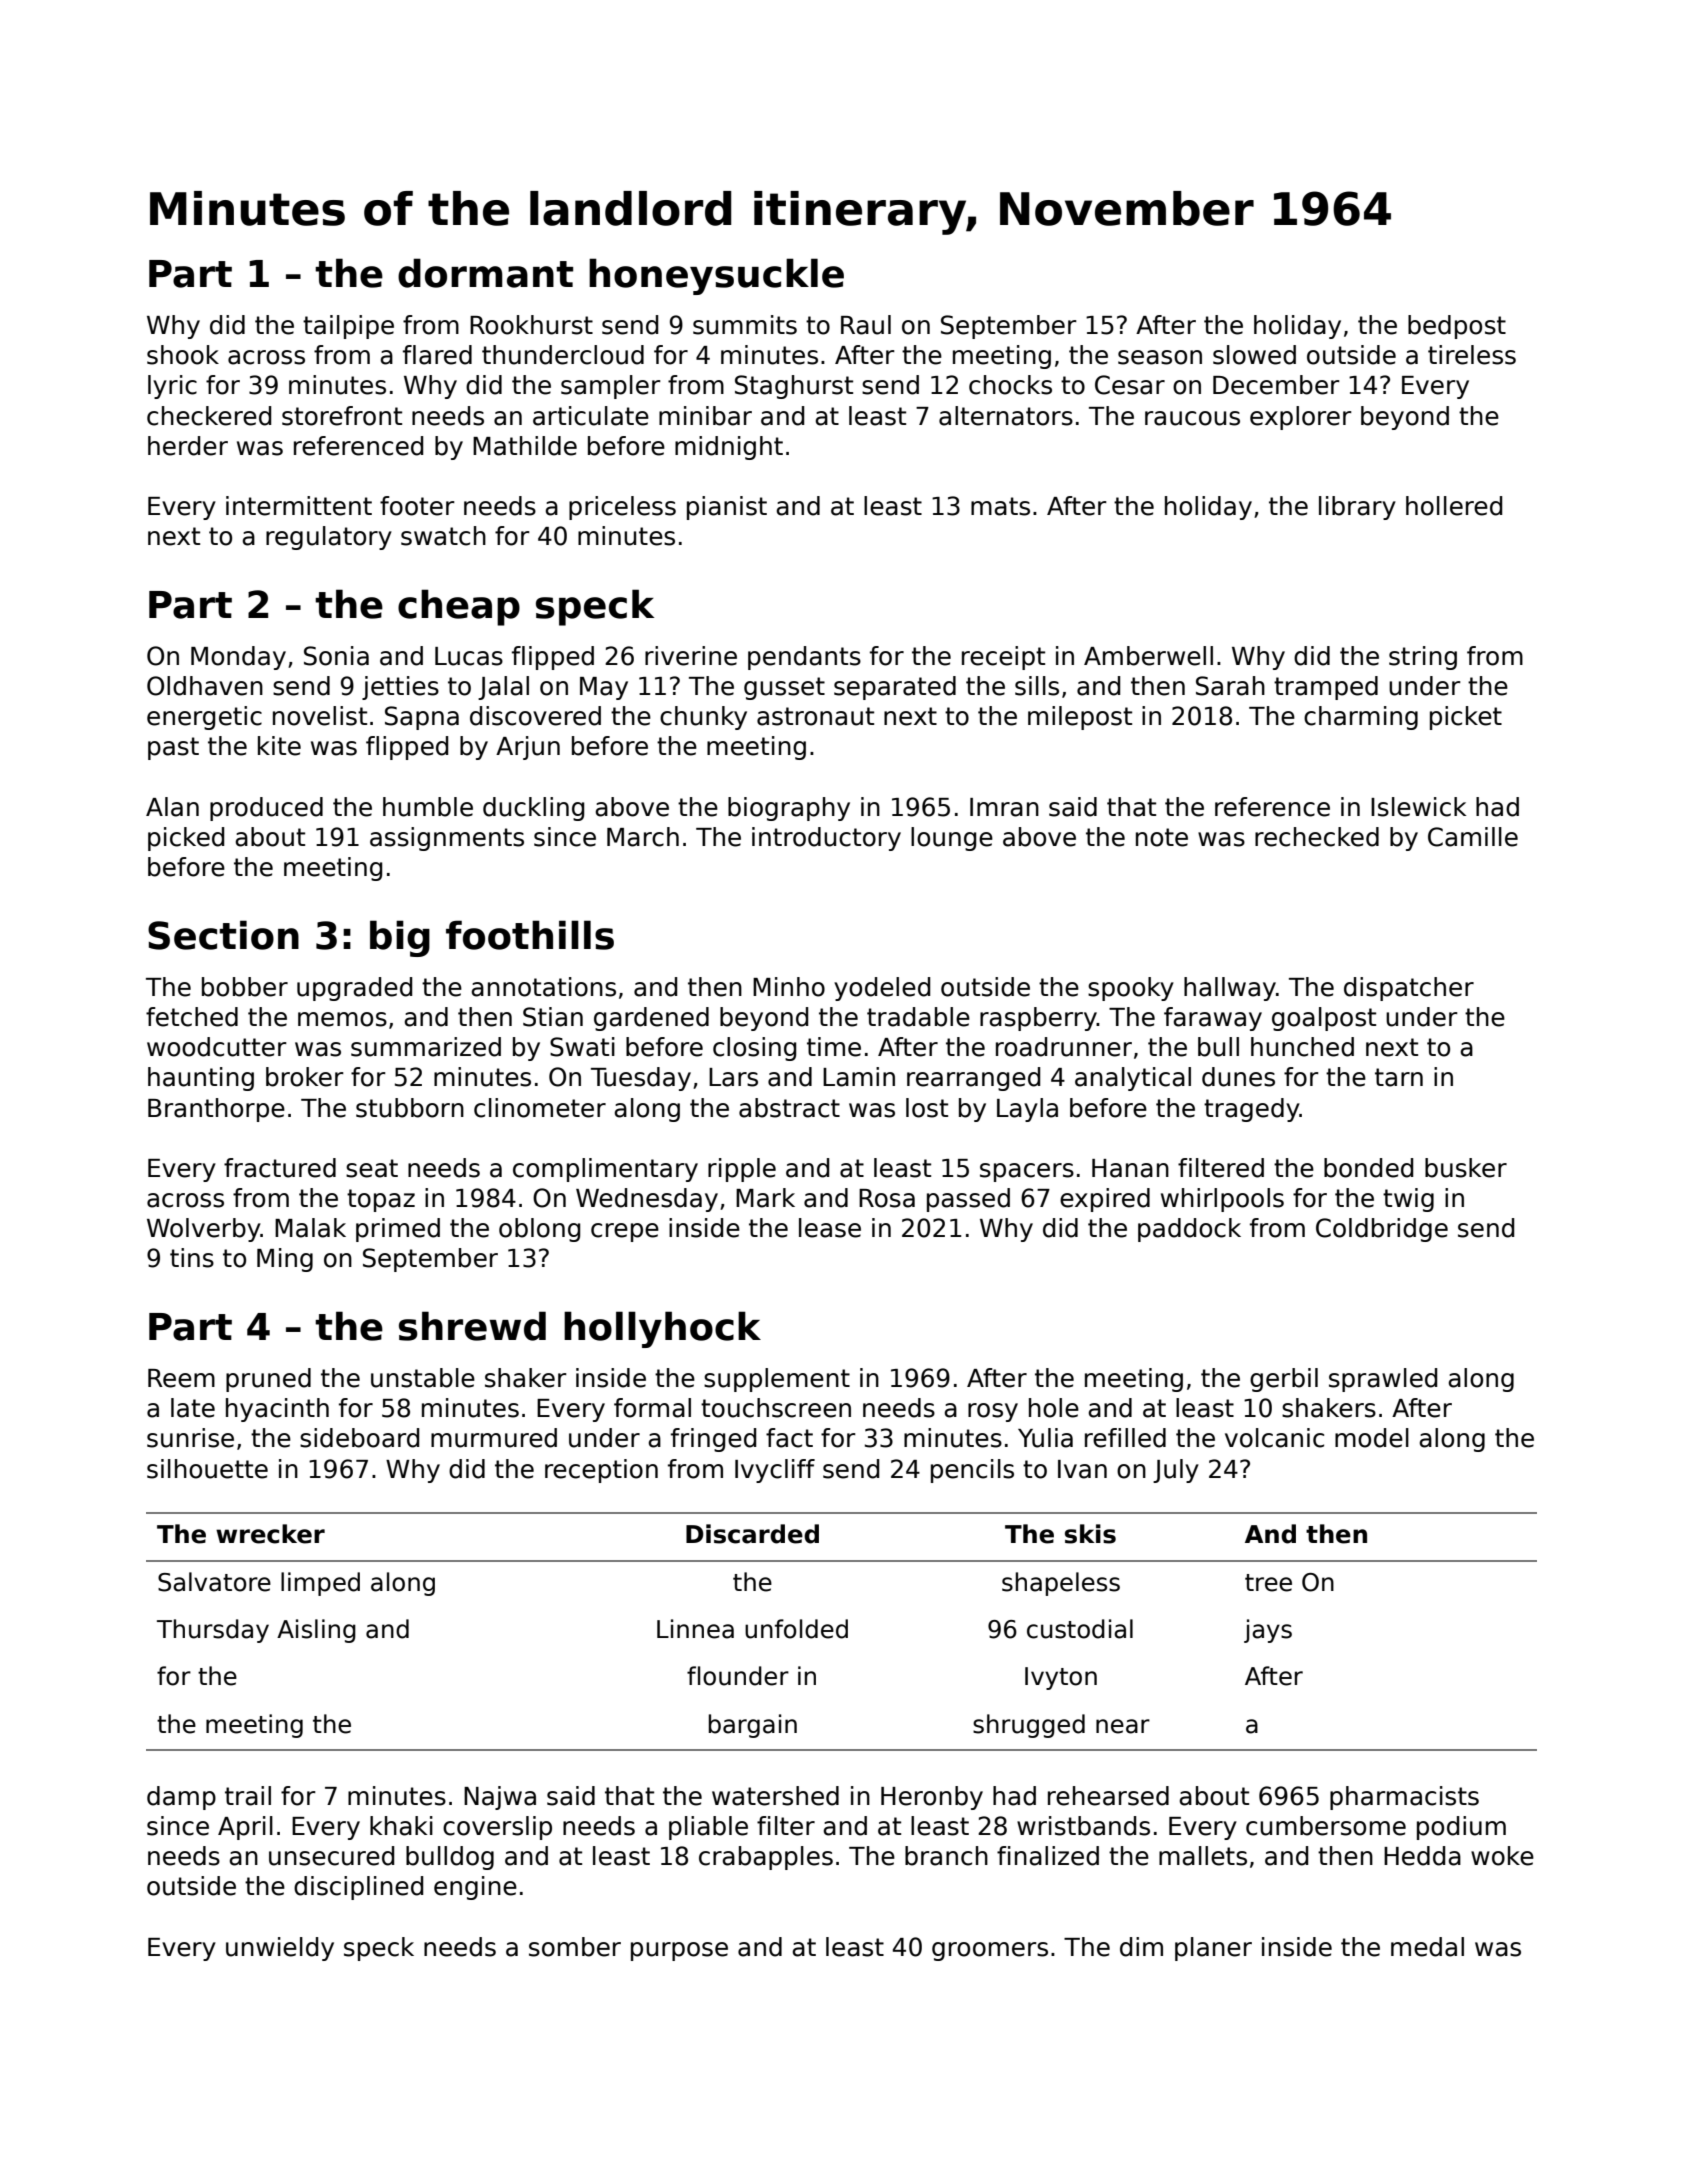  What do you see at coordinates (765, 1198) in the page?
I see `Mark` at bounding box center [765, 1198].
